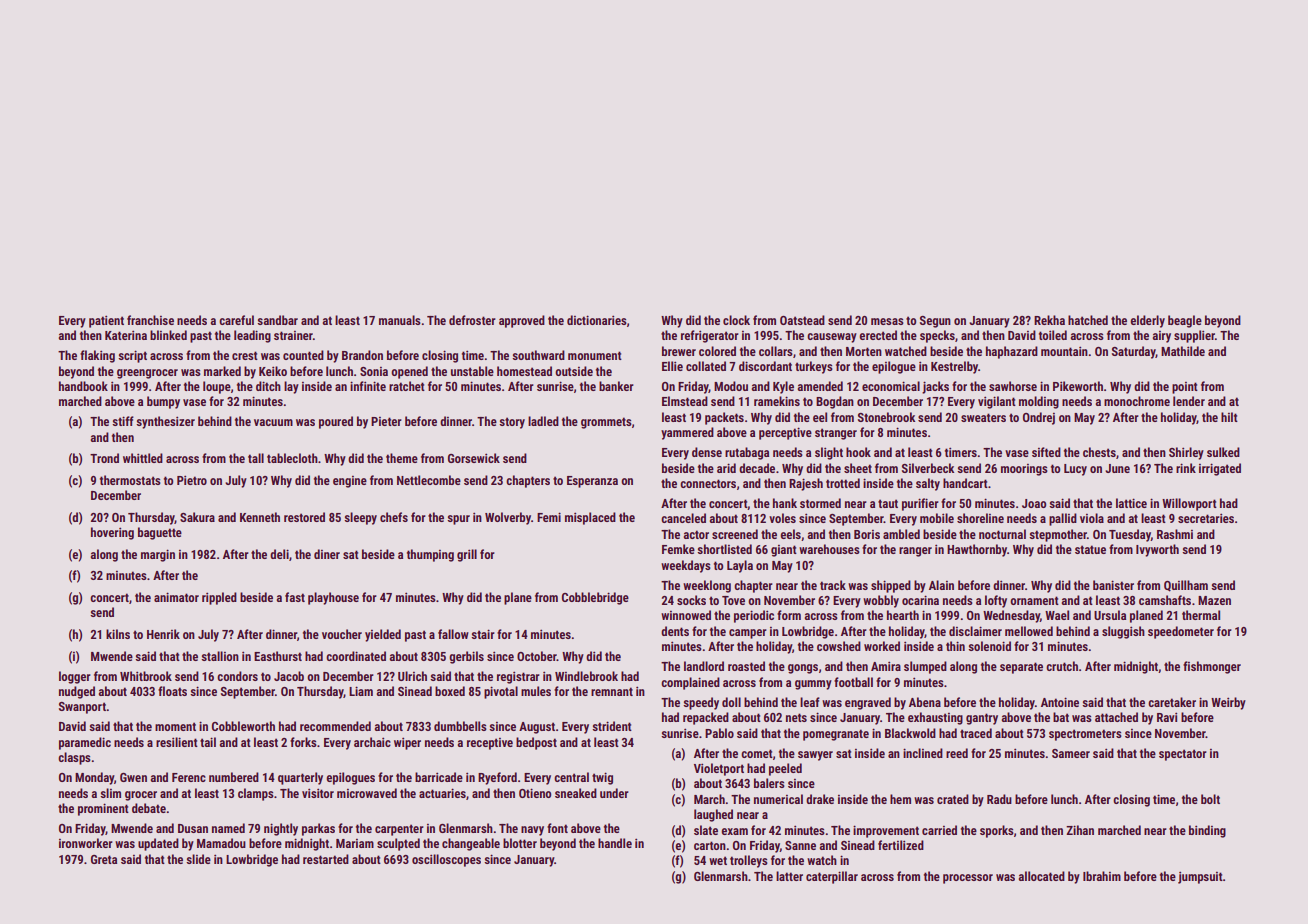 The width and height of the image is (1308, 924). What do you see at coordinates (937, 518) in the image?
I see `mobile` at bounding box center [937, 518].
